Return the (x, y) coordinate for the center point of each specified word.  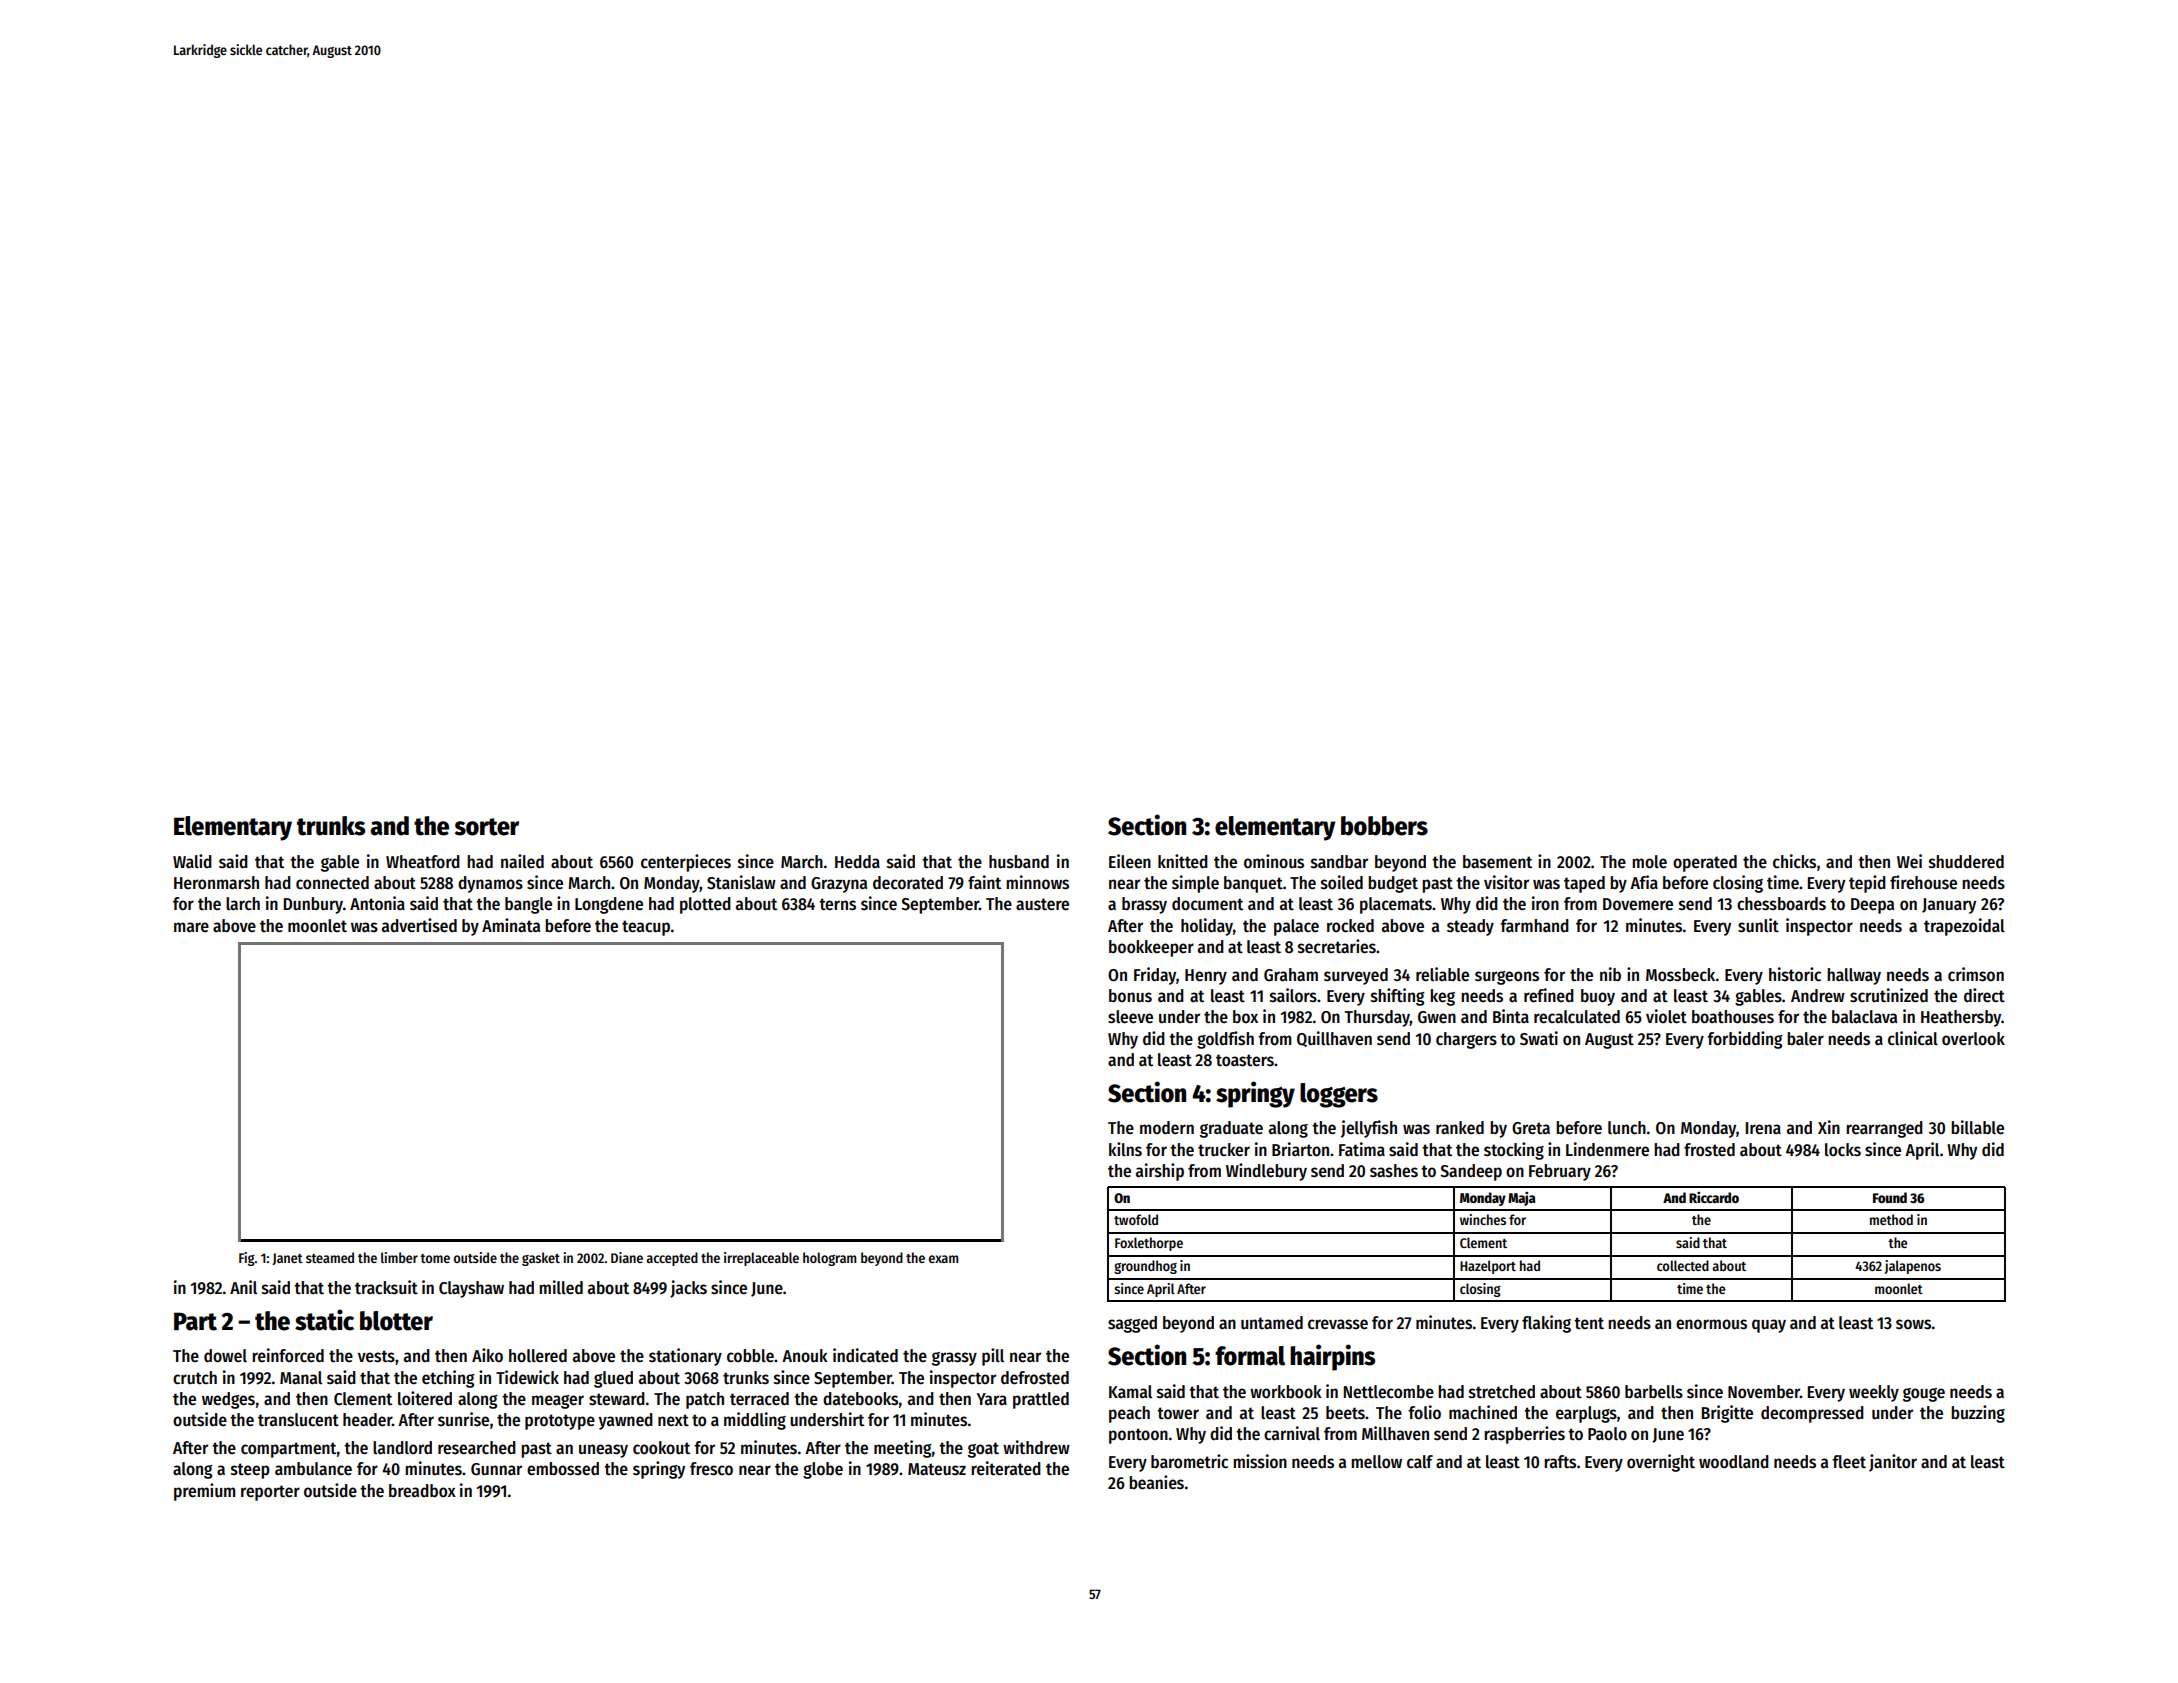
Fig (247, 1259)
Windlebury (1266, 1172)
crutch (195, 1378)
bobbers (1384, 826)
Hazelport (1488, 1267)
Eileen (1130, 861)
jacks (688, 1289)
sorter (487, 827)
